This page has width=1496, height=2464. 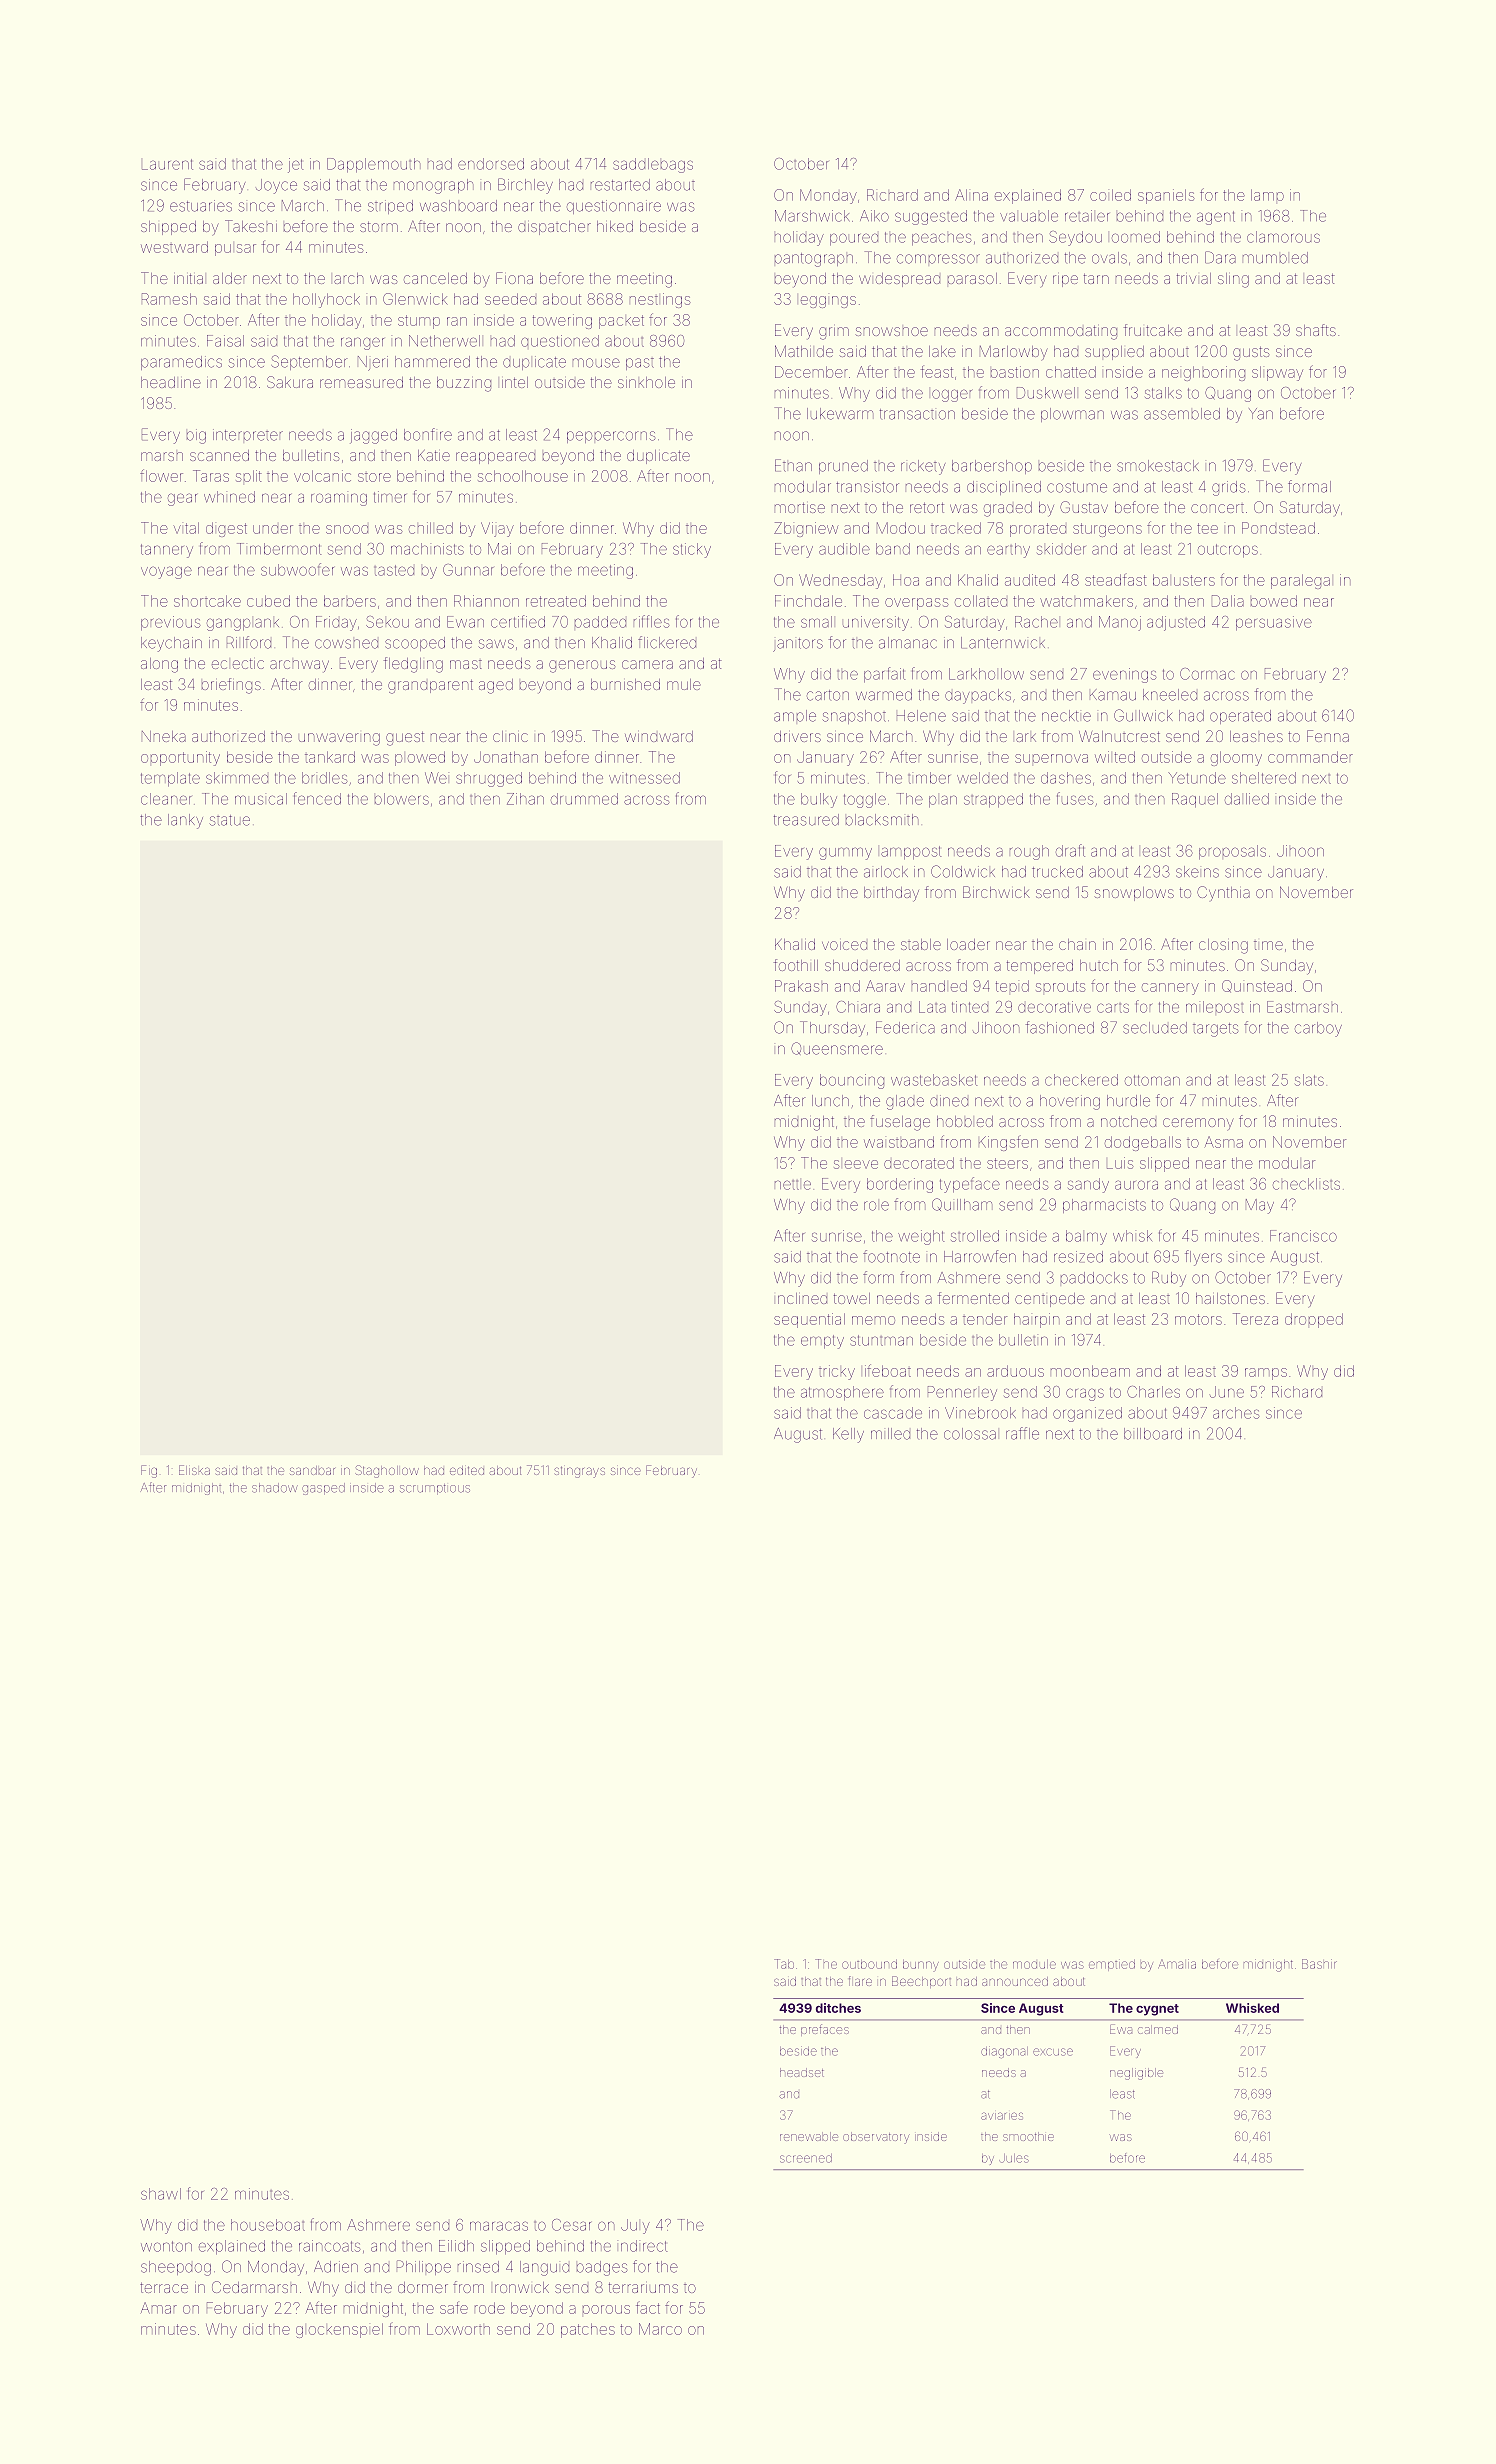 What do you see at coordinates (814, 260) in the page?
I see `pantograph` at bounding box center [814, 260].
